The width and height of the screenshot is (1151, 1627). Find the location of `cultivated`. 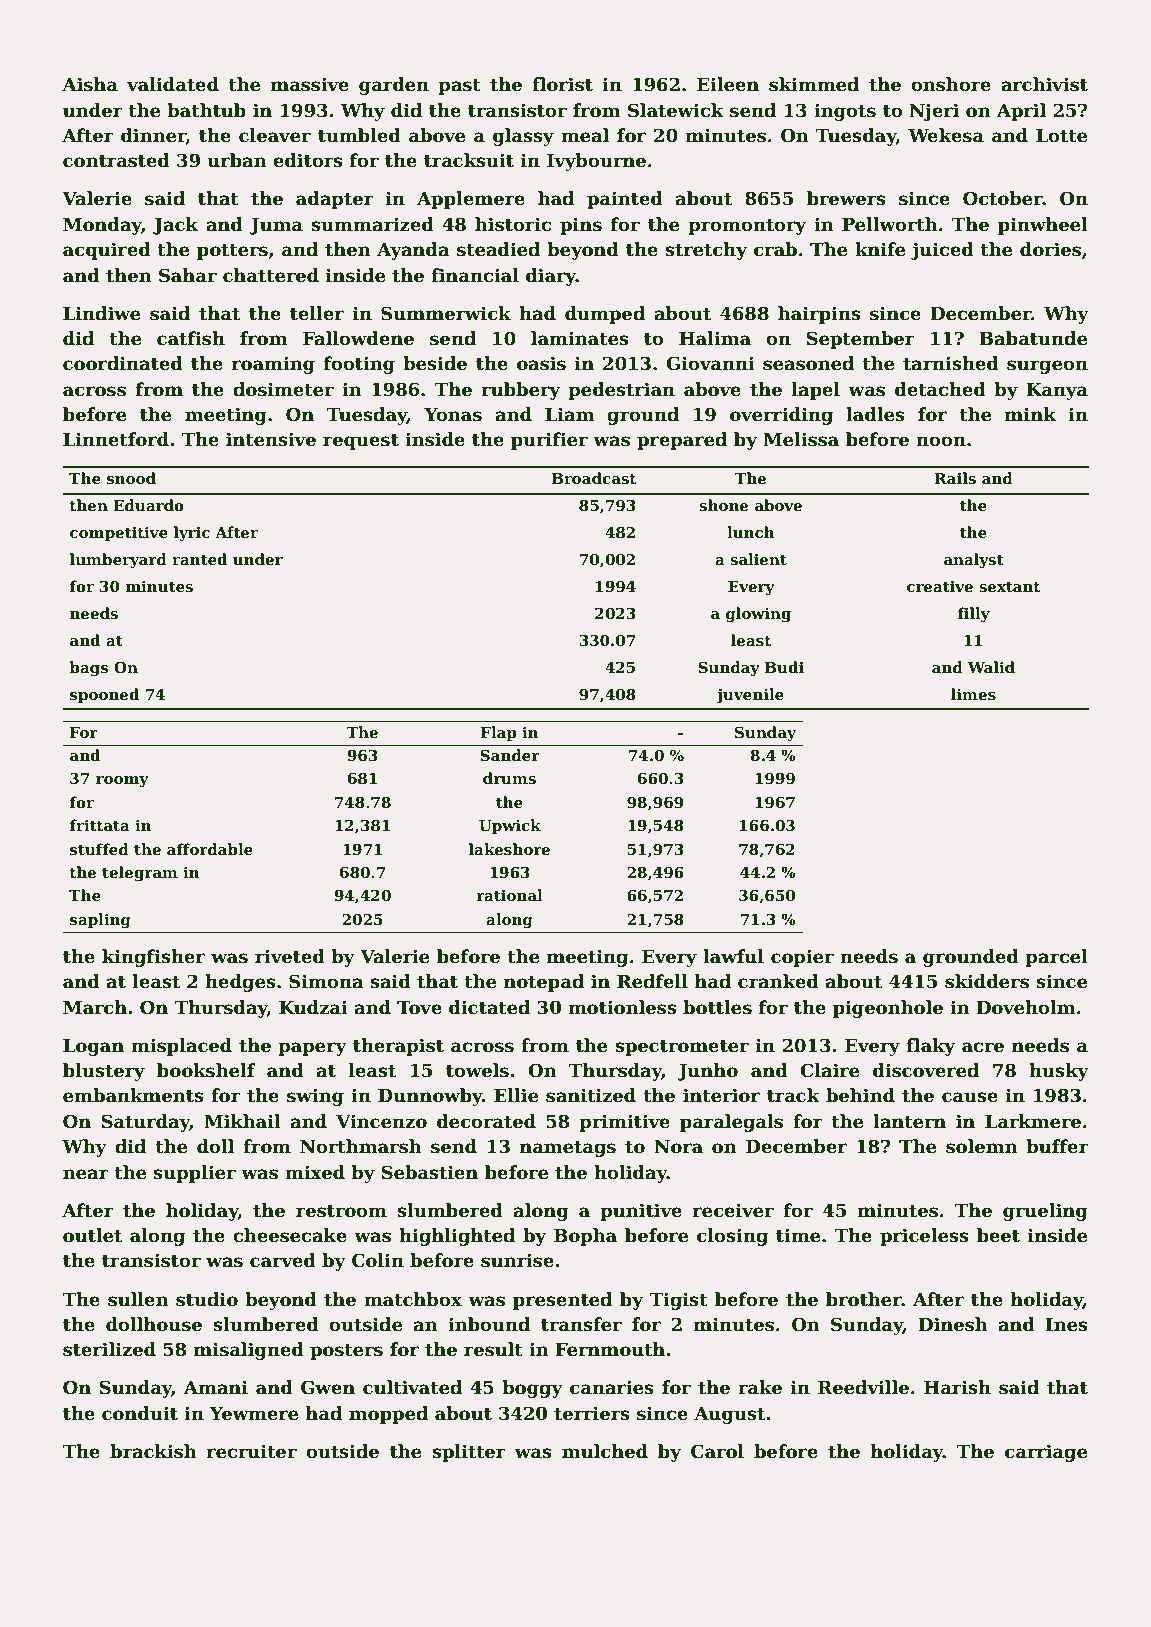

cultivated is located at coordinates (412, 1387).
